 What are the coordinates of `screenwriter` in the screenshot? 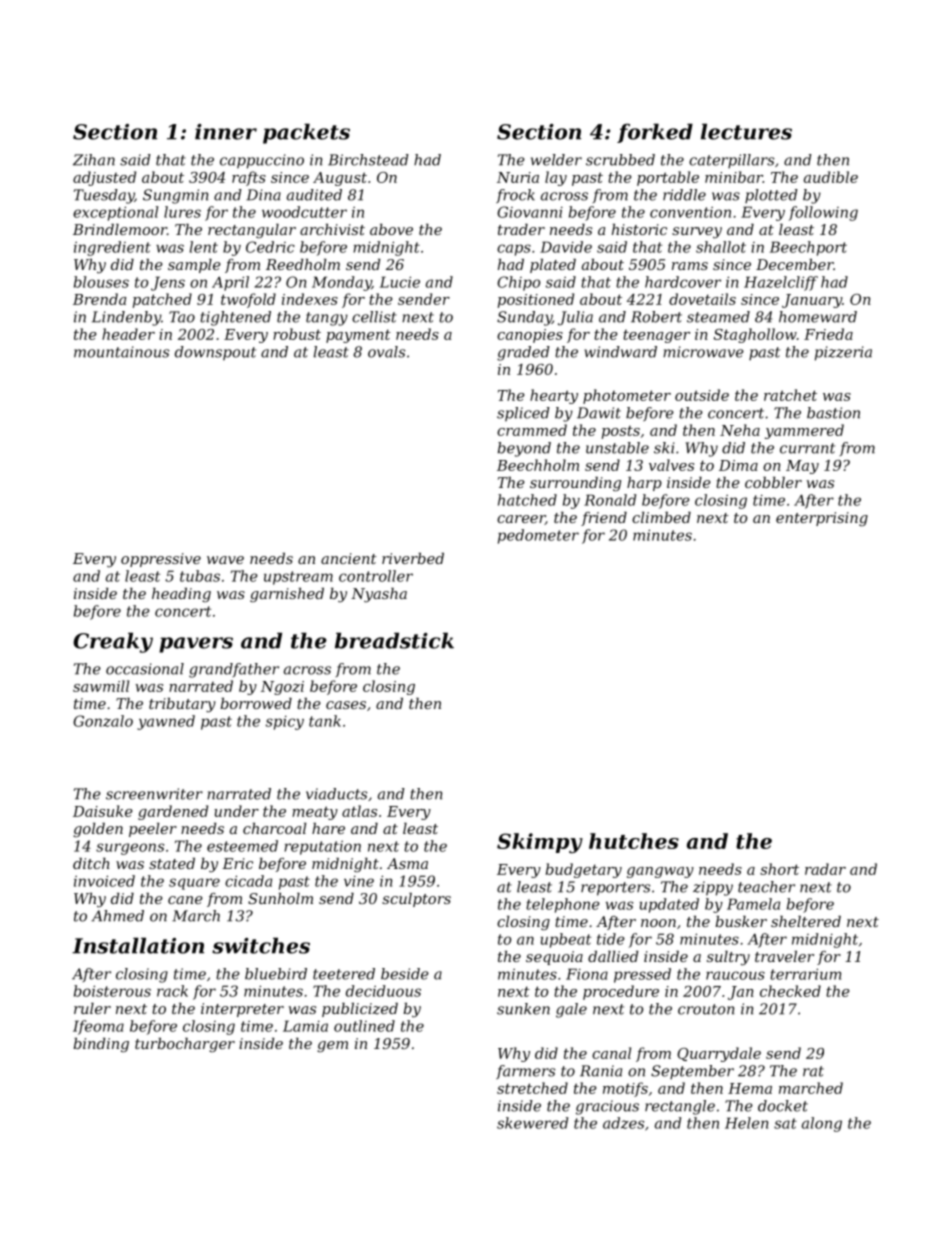 It's located at (154, 794).
